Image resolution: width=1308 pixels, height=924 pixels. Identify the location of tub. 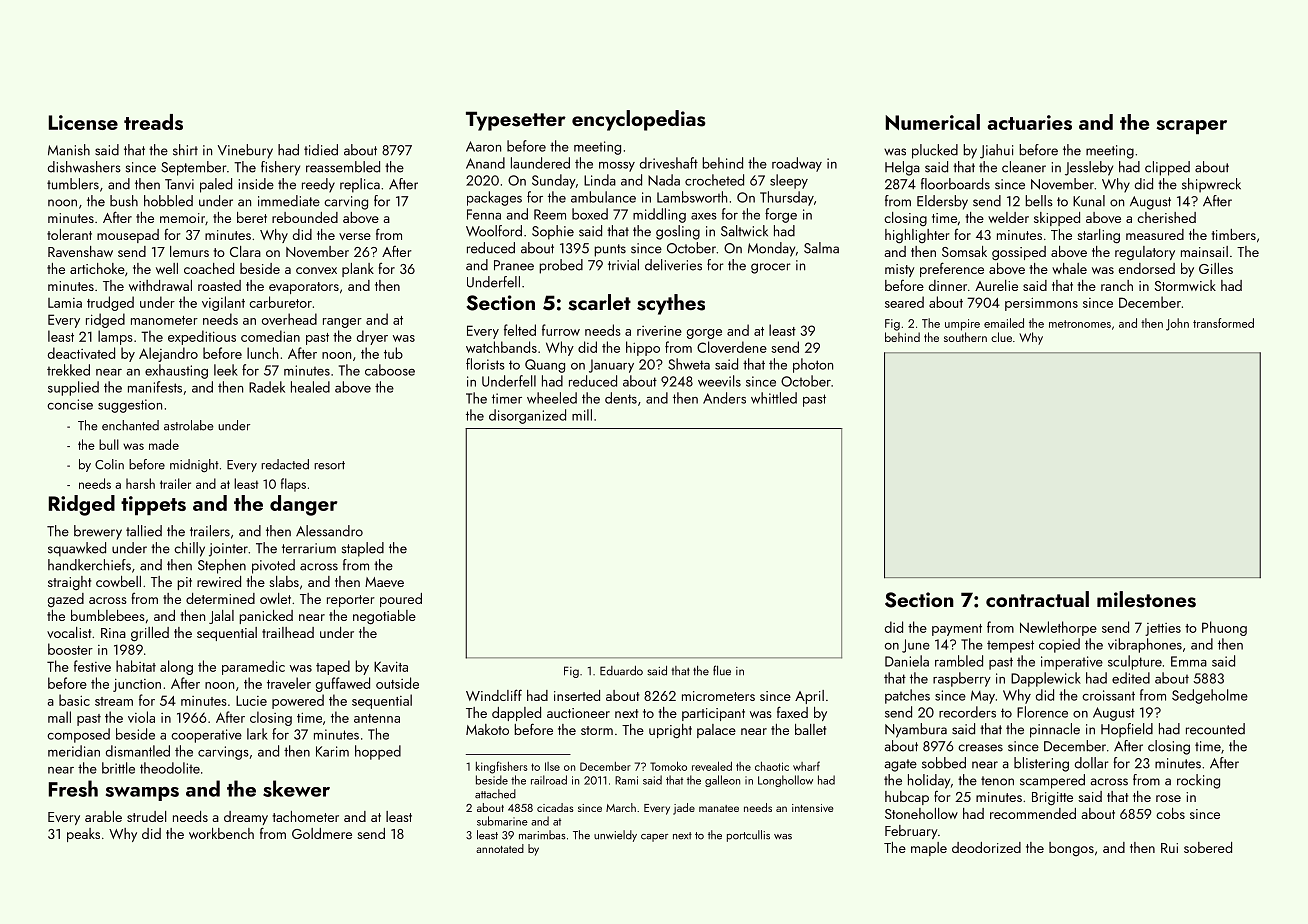
(393, 353).
